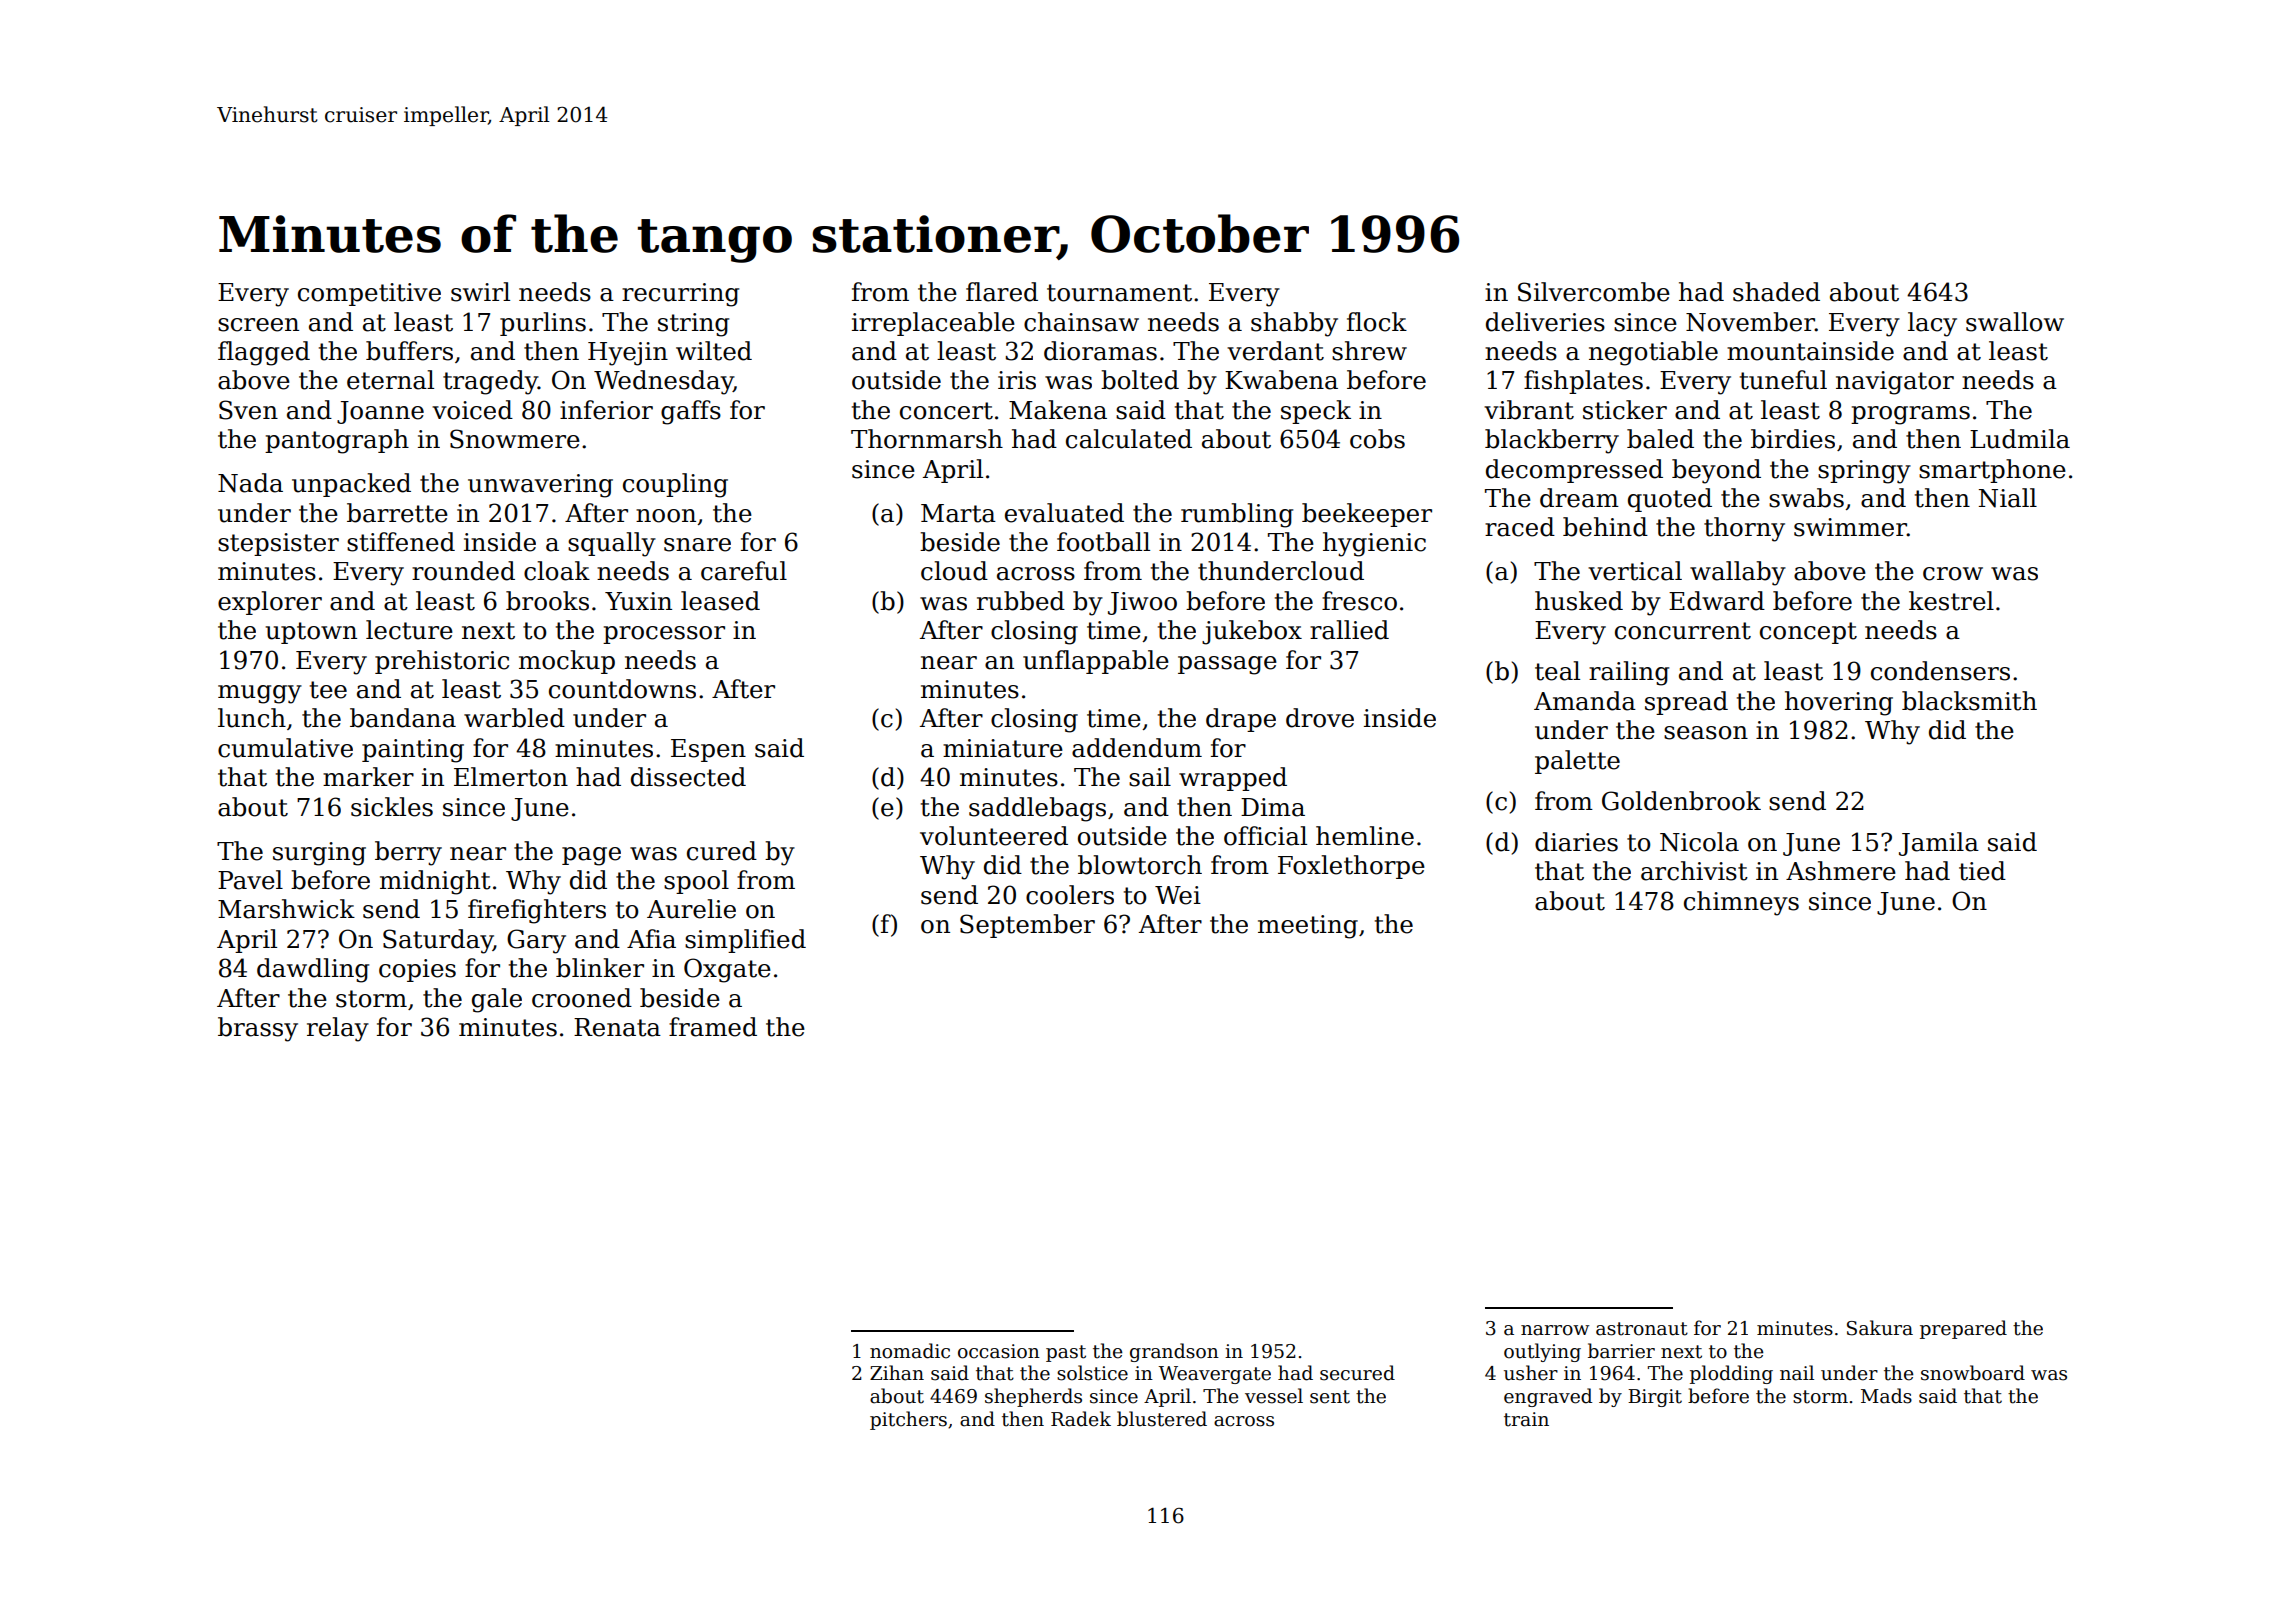 The height and width of the image is (1620, 2292). I want to click on beekeeper, so click(1367, 515).
